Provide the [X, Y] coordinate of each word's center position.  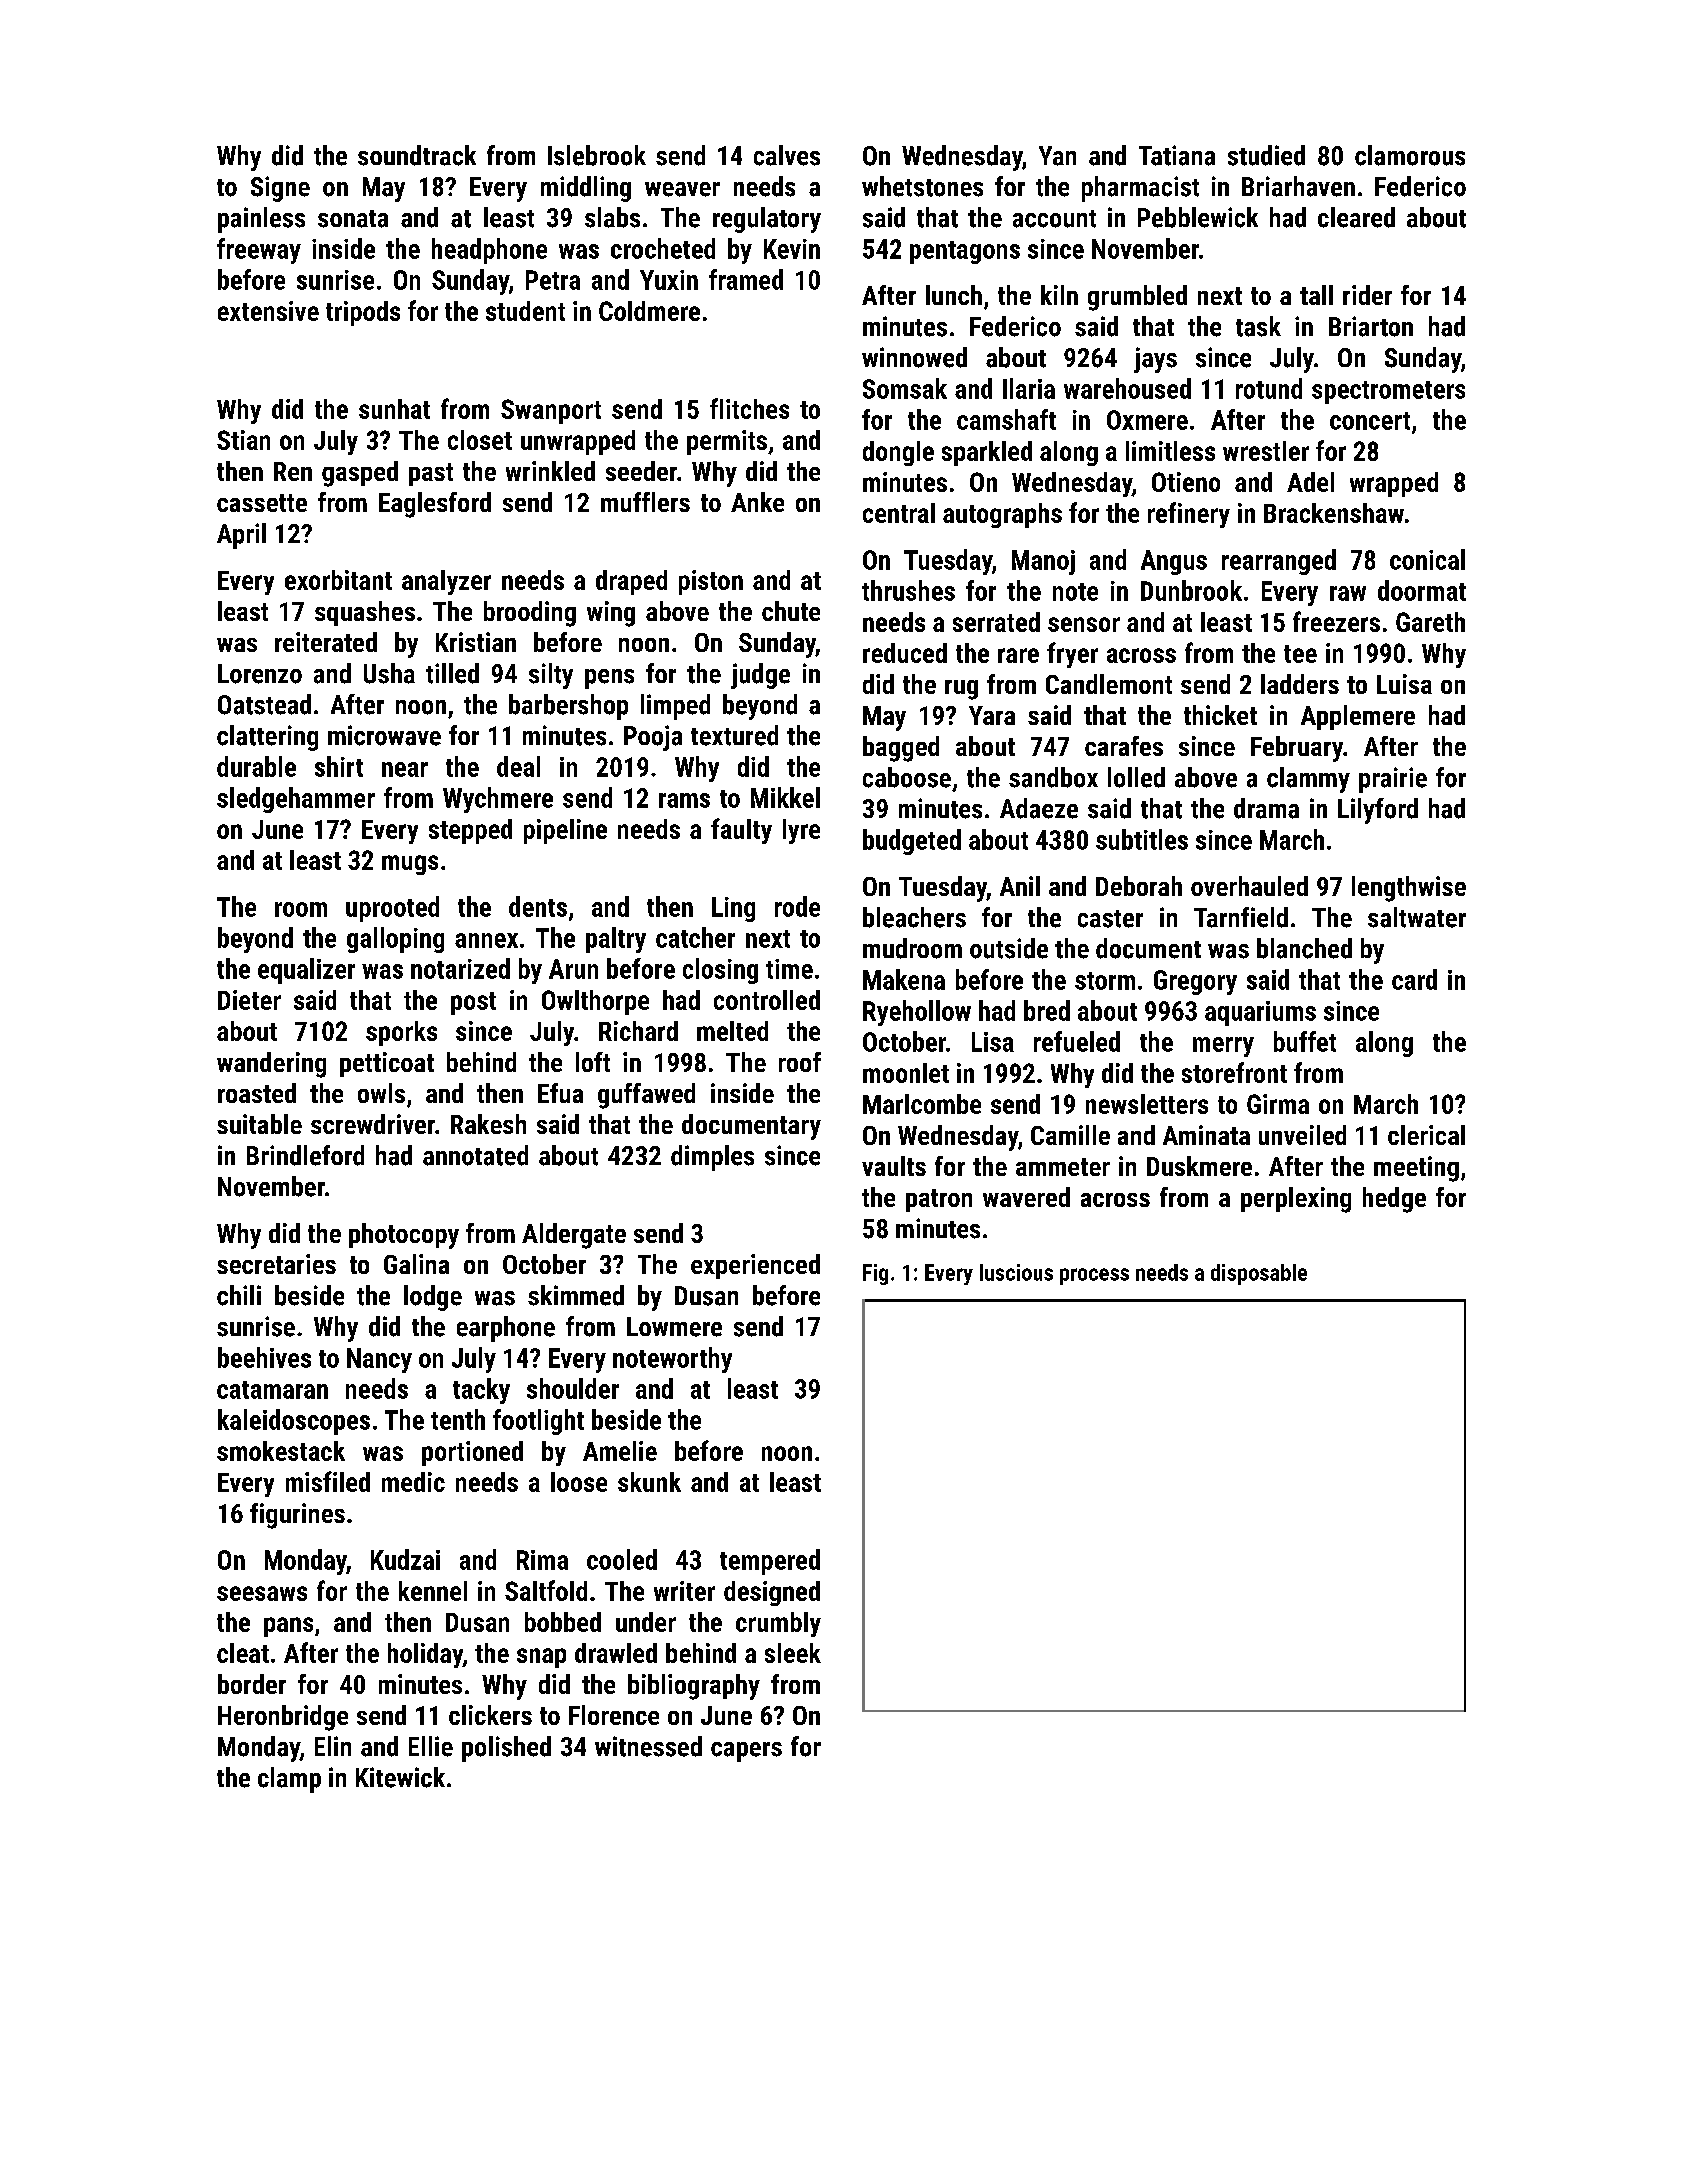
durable [256, 766]
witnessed [648, 1746]
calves [787, 155]
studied [1266, 155]
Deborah [1139, 886]
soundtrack [417, 155]
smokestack [281, 1451]
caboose [907, 777]
